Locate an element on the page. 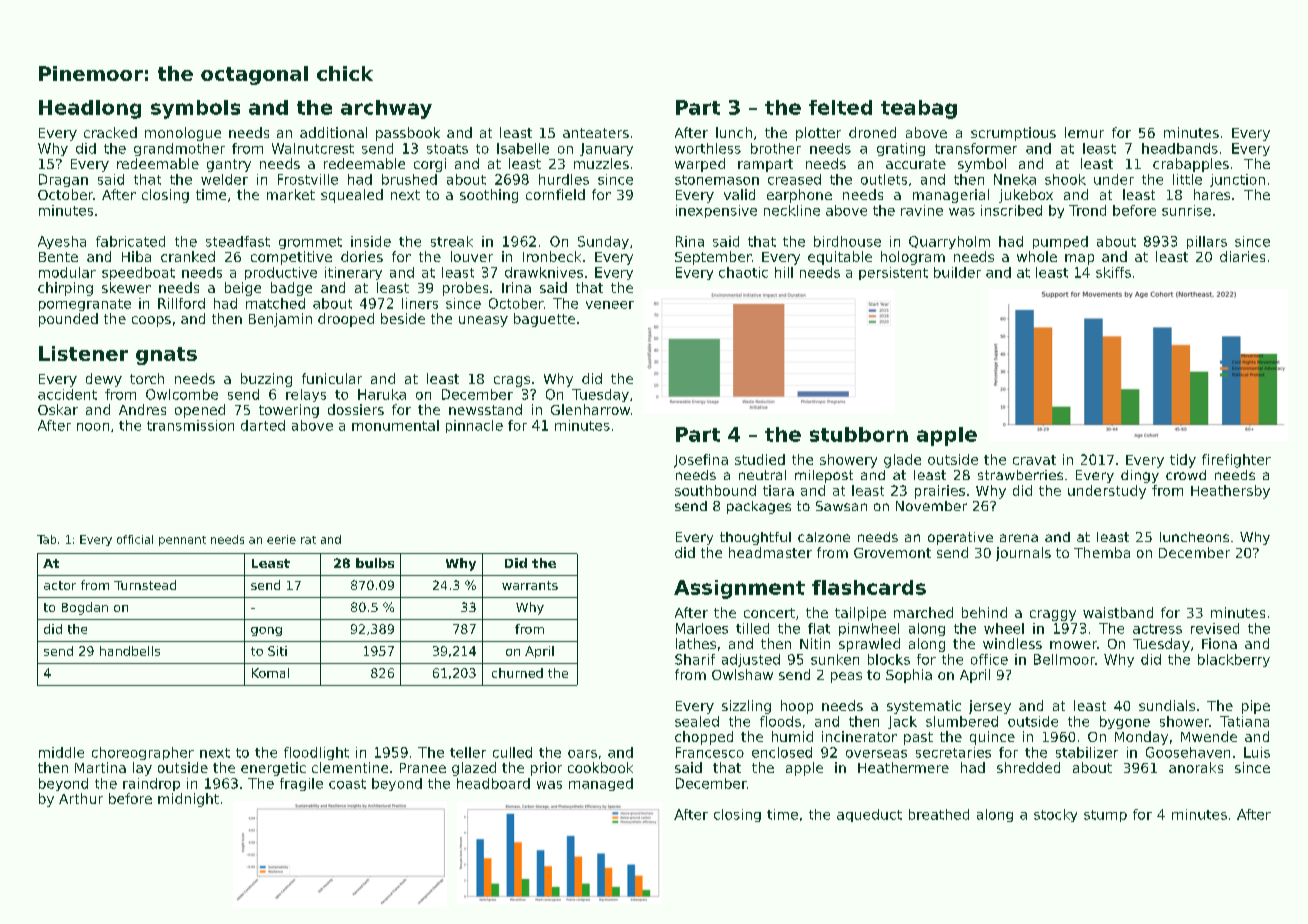  darted is located at coordinates (263, 425).
